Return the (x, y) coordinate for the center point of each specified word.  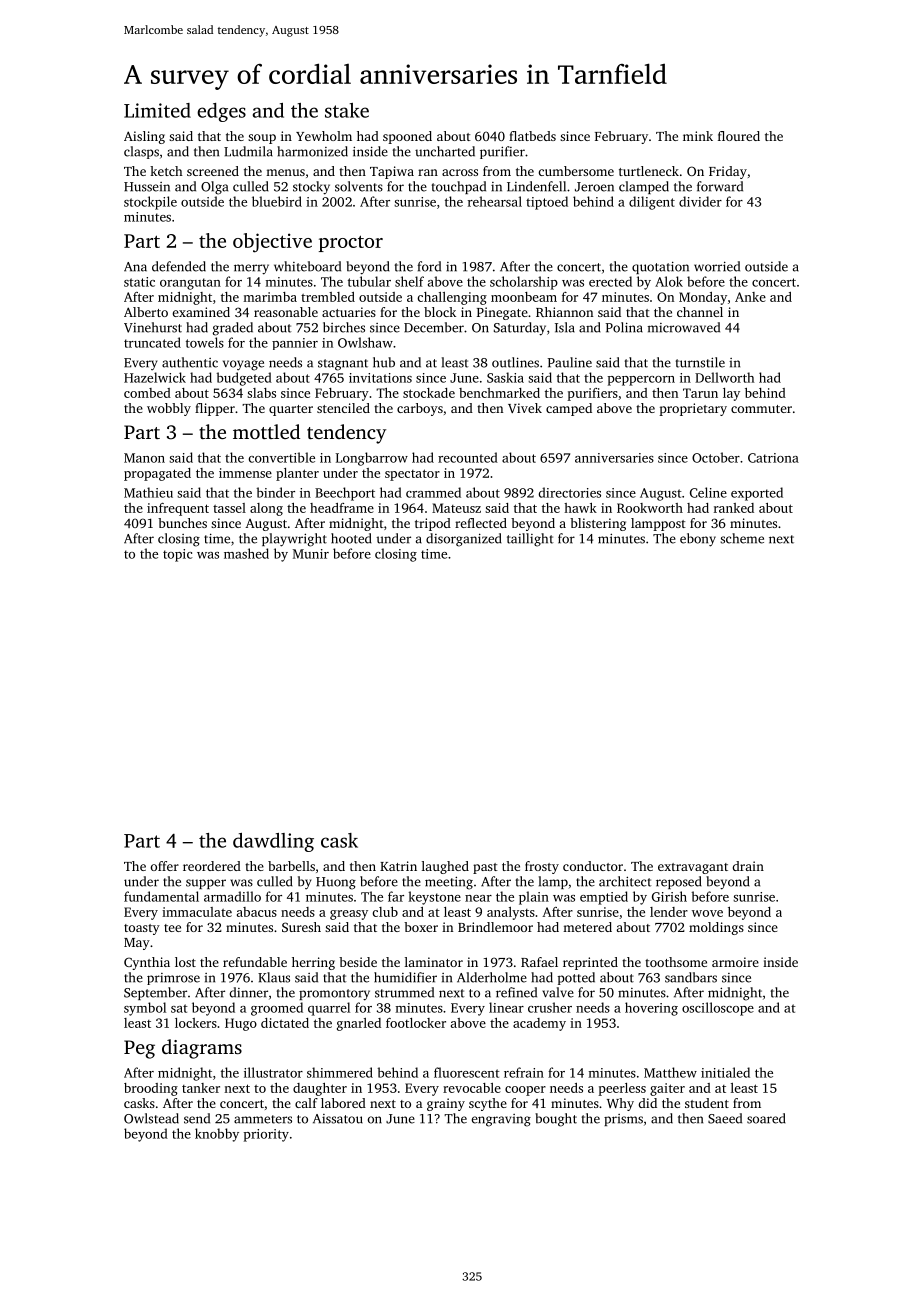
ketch (166, 171)
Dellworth (724, 377)
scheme (742, 538)
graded (233, 329)
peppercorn (641, 381)
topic (178, 555)
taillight (530, 540)
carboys (420, 409)
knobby (217, 1135)
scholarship (524, 283)
